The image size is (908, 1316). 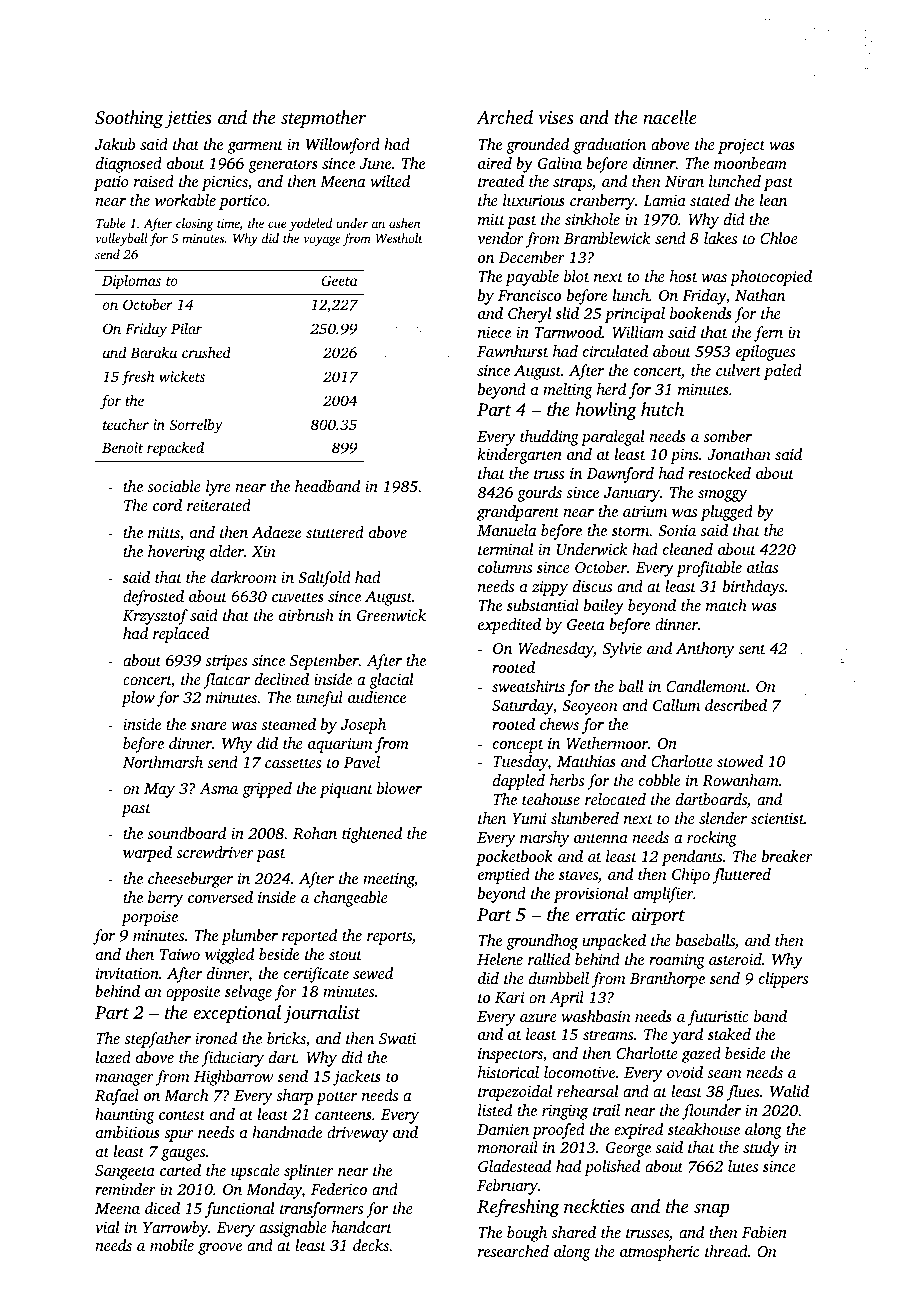 What do you see at coordinates (186, 328) in the page?
I see `Pilar` at bounding box center [186, 328].
